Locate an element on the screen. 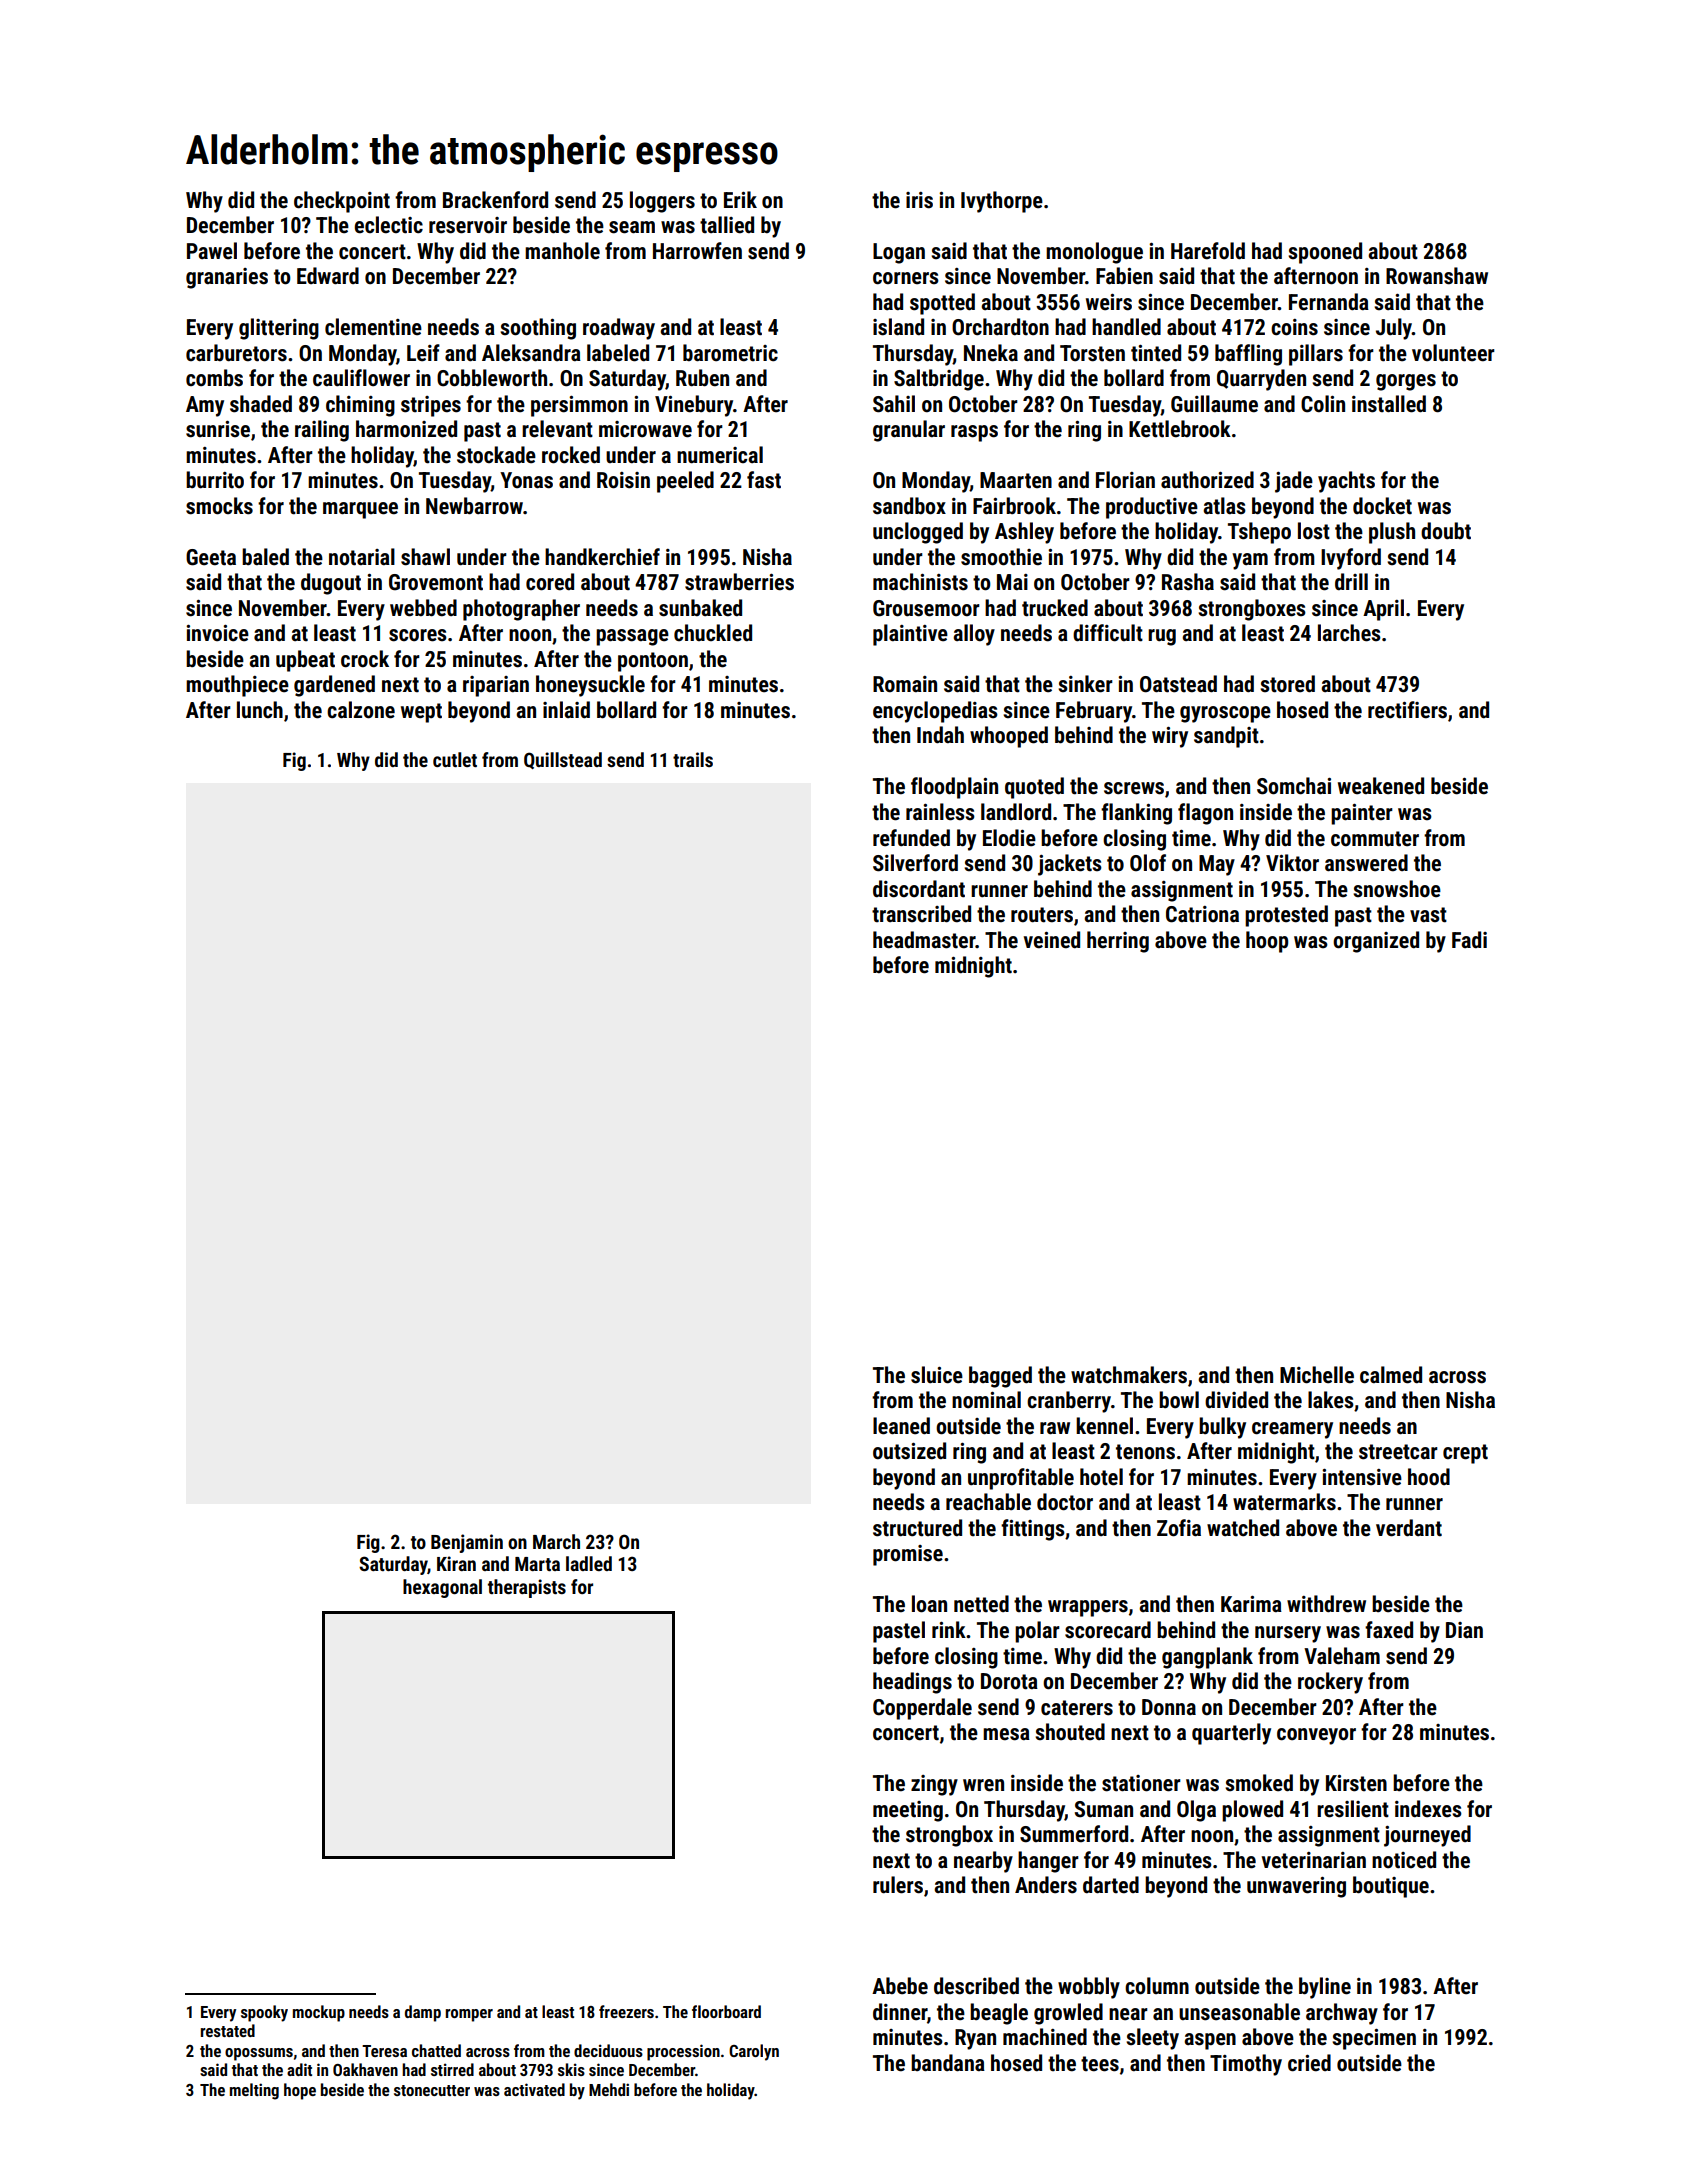 The height and width of the screenshot is (2178, 1683). bandana is located at coordinates (948, 2063).
